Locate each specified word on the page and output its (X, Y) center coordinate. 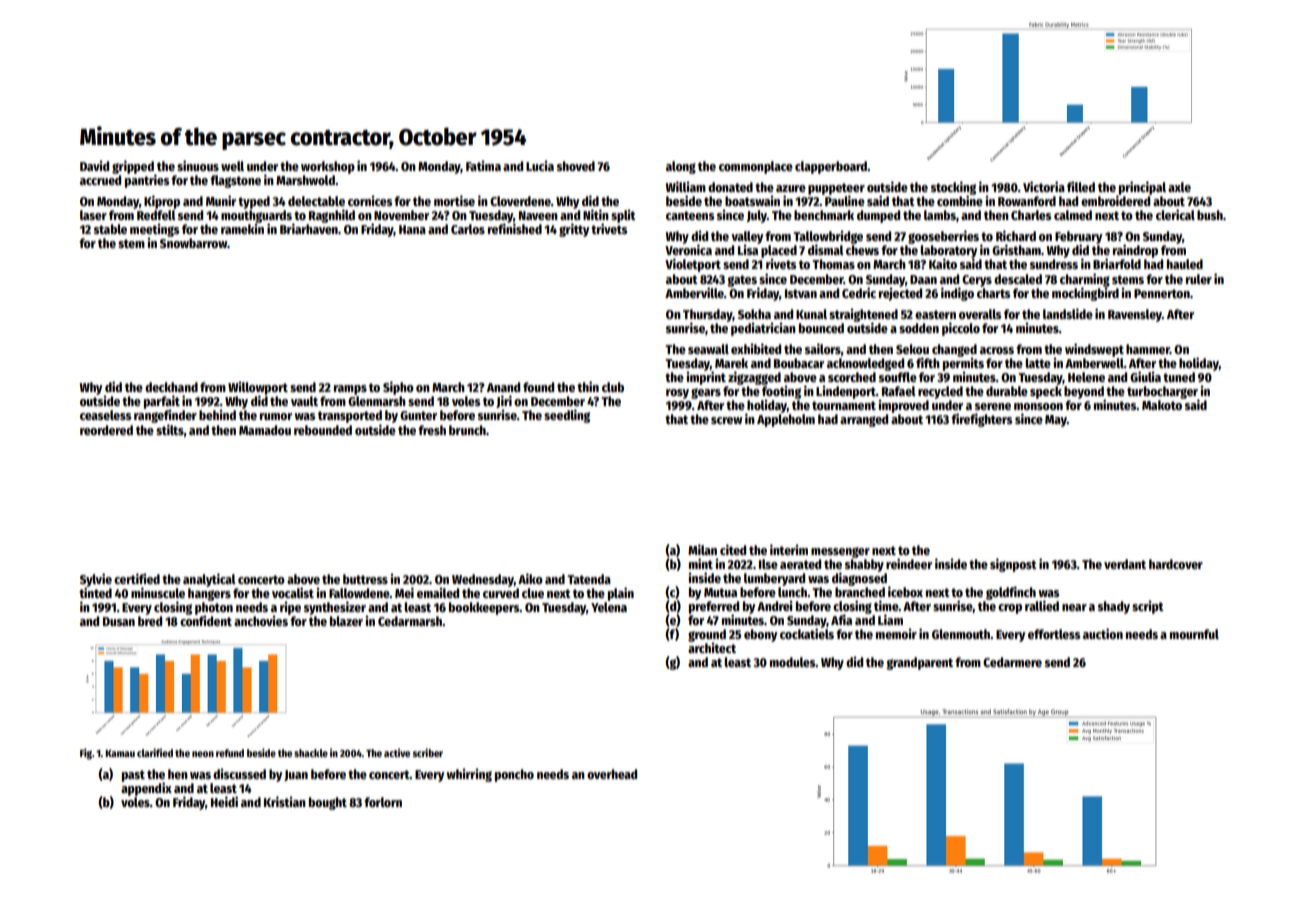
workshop (328, 167)
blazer (346, 621)
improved (903, 406)
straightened (863, 315)
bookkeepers (484, 608)
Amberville (694, 292)
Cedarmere (1012, 662)
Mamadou (265, 430)
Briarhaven (309, 228)
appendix (146, 789)
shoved (576, 166)
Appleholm (786, 420)
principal (1142, 188)
